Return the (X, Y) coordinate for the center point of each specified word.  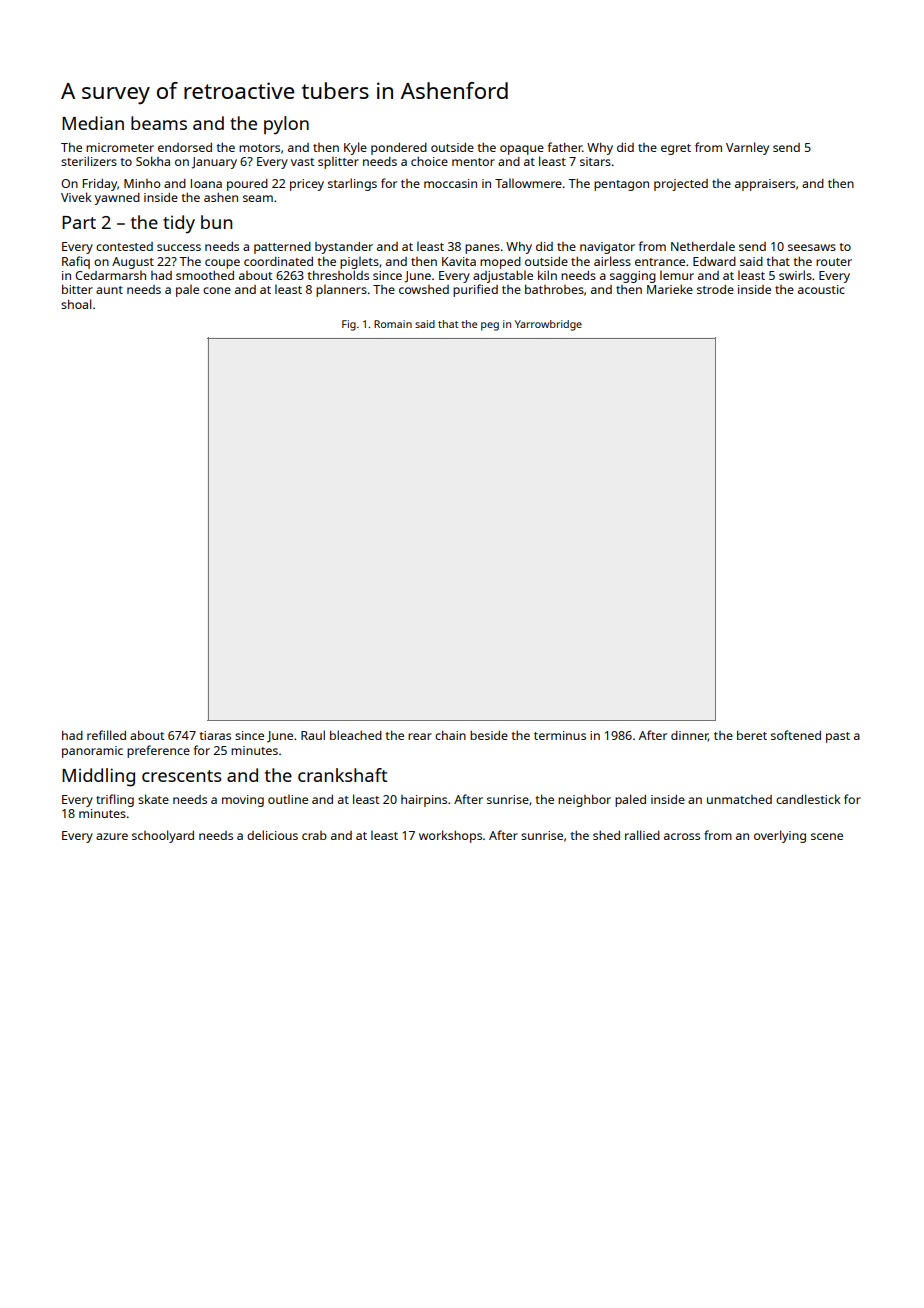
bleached (356, 735)
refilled (106, 735)
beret (752, 735)
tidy (179, 224)
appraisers (765, 185)
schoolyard (163, 836)
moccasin (450, 183)
